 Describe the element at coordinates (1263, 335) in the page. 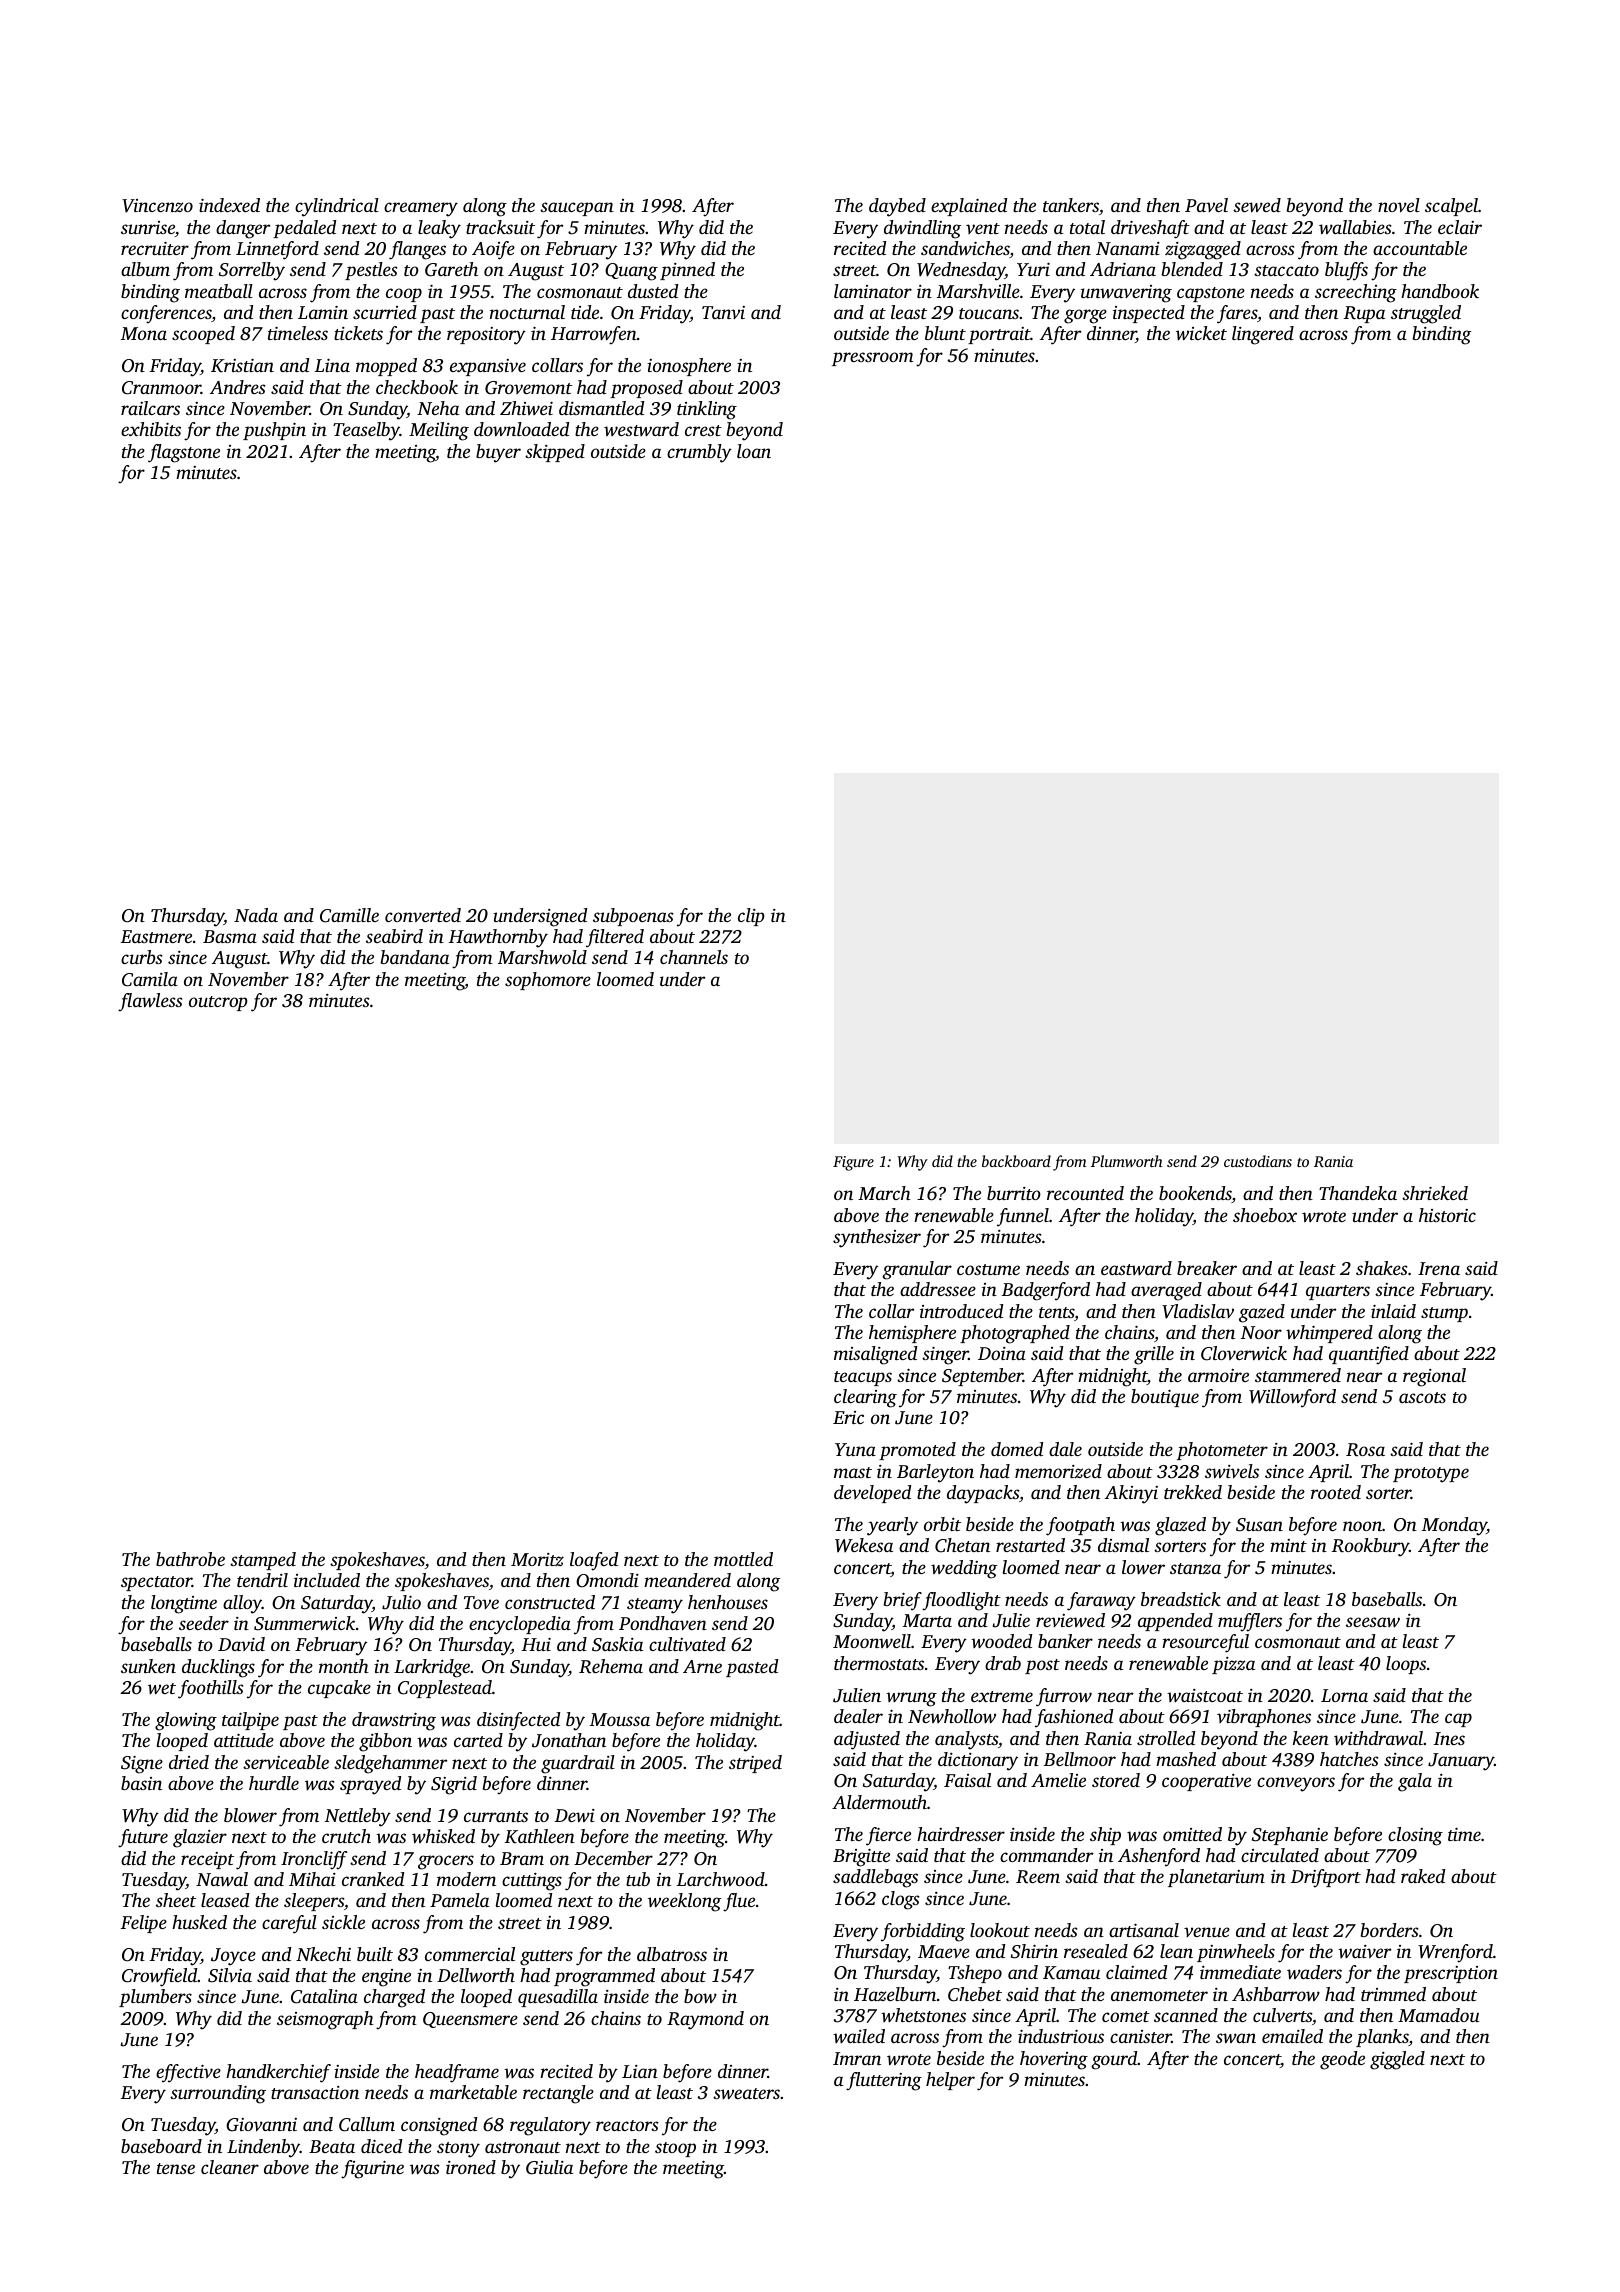

I see `lingered` at that location.
